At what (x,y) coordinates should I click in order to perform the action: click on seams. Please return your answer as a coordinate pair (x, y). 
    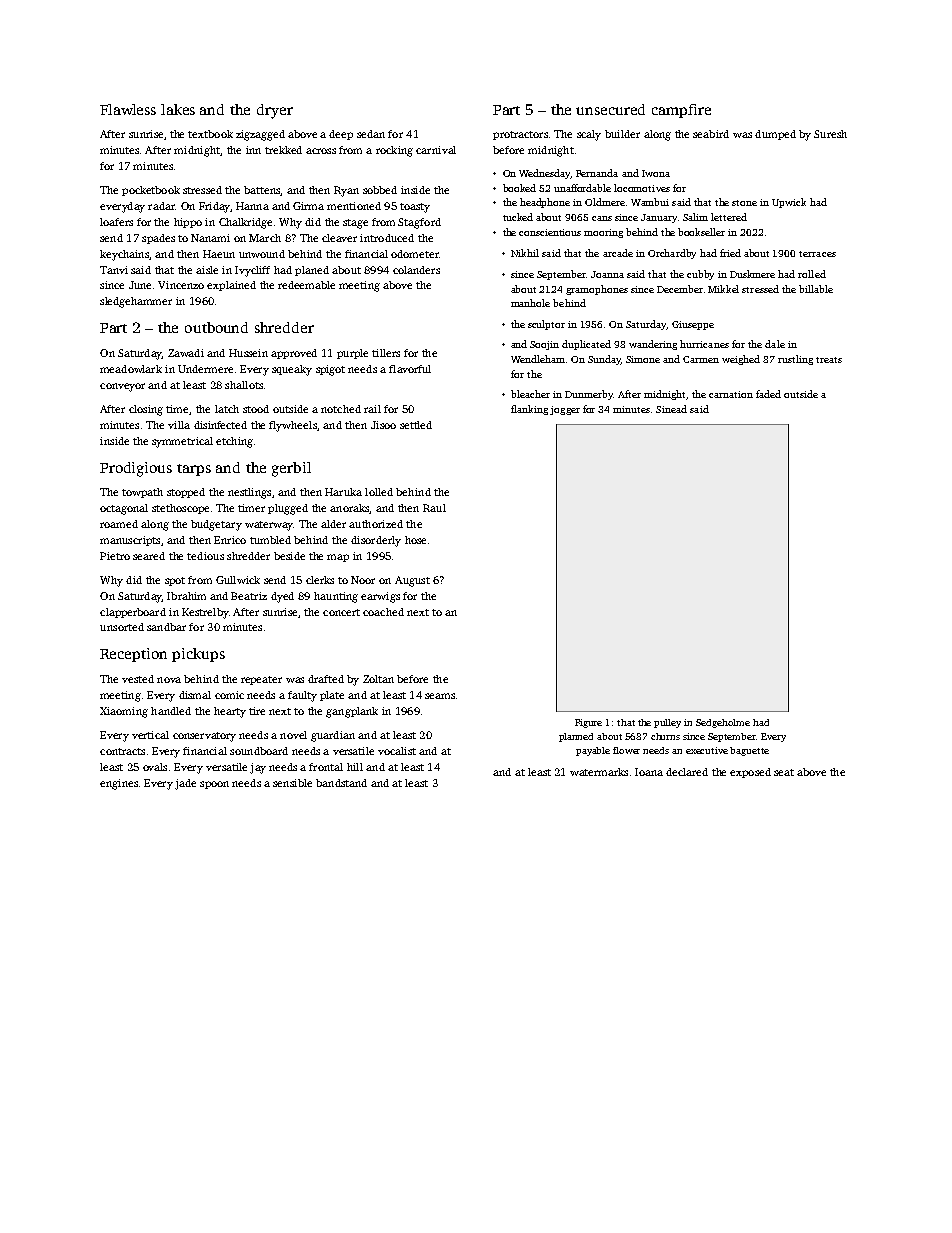
    Looking at the image, I should click on (440, 696).
